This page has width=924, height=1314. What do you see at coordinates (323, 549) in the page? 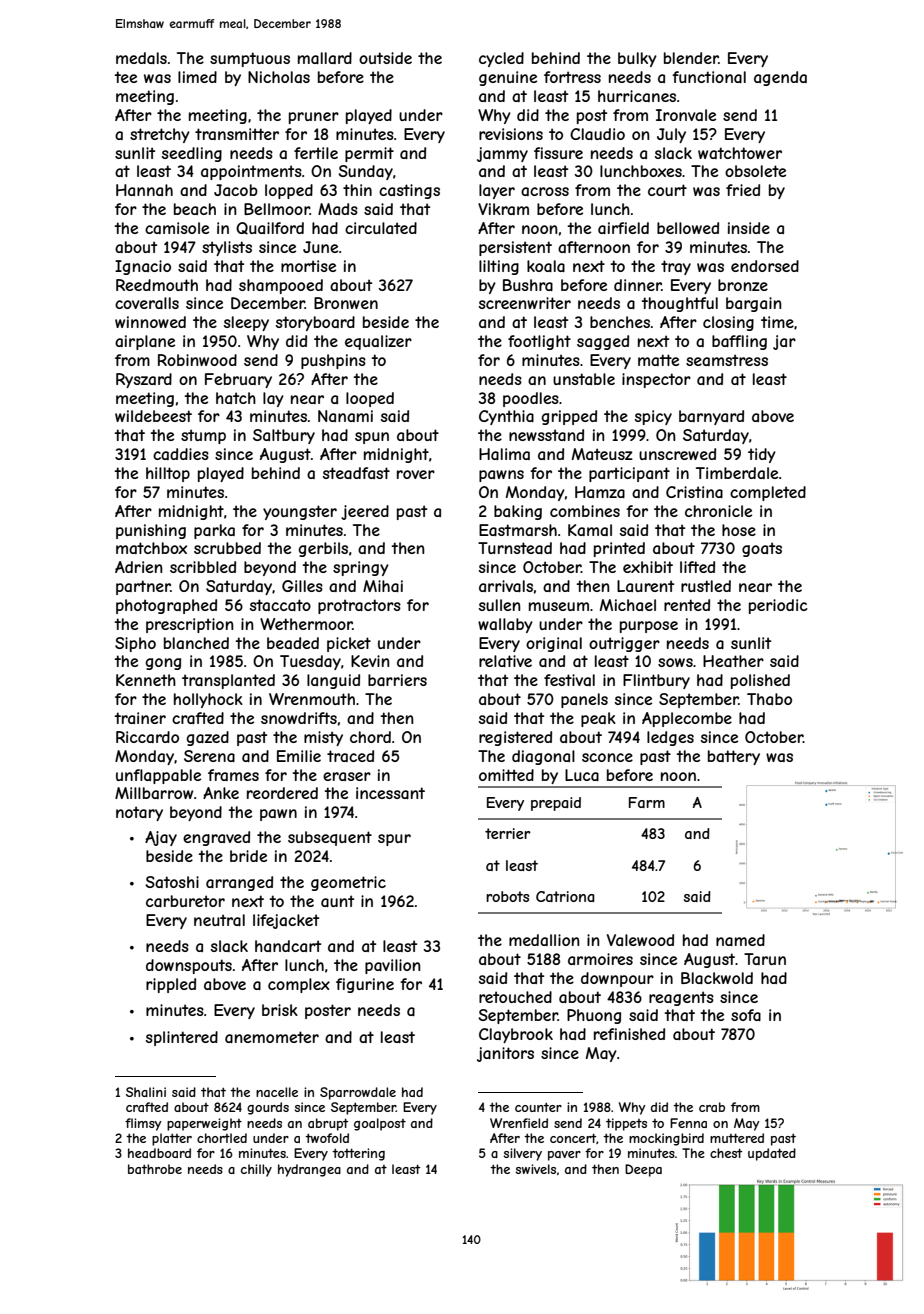
I see `gerbils` at bounding box center [323, 549].
